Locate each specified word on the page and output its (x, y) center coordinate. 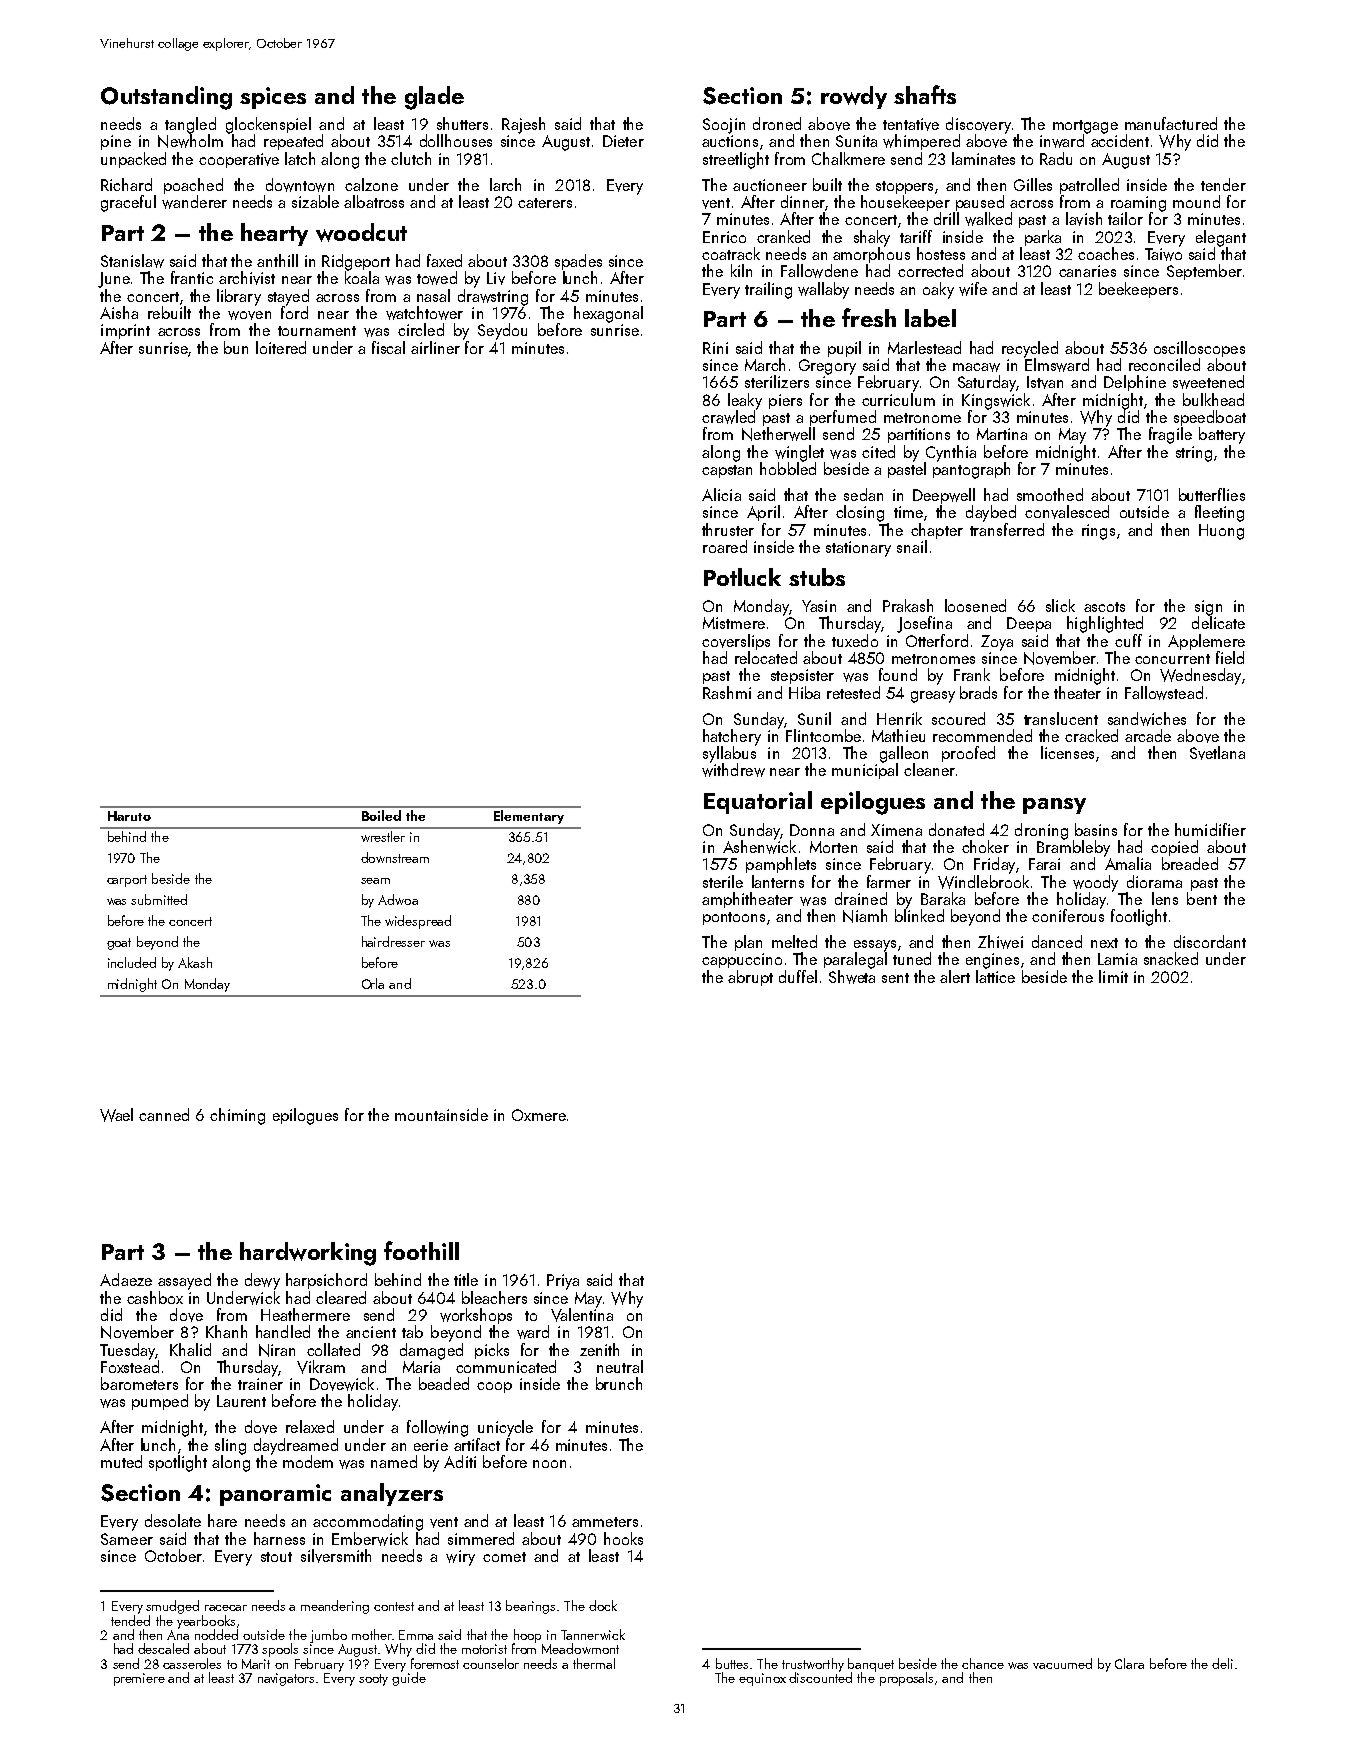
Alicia (721, 494)
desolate (173, 1520)
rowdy (854, 97)
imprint (125, 331)
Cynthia (951, 453)
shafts (925, 94)
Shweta (852, 977)
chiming (237, 1116)
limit (1113, 976)
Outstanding (166, 98)
